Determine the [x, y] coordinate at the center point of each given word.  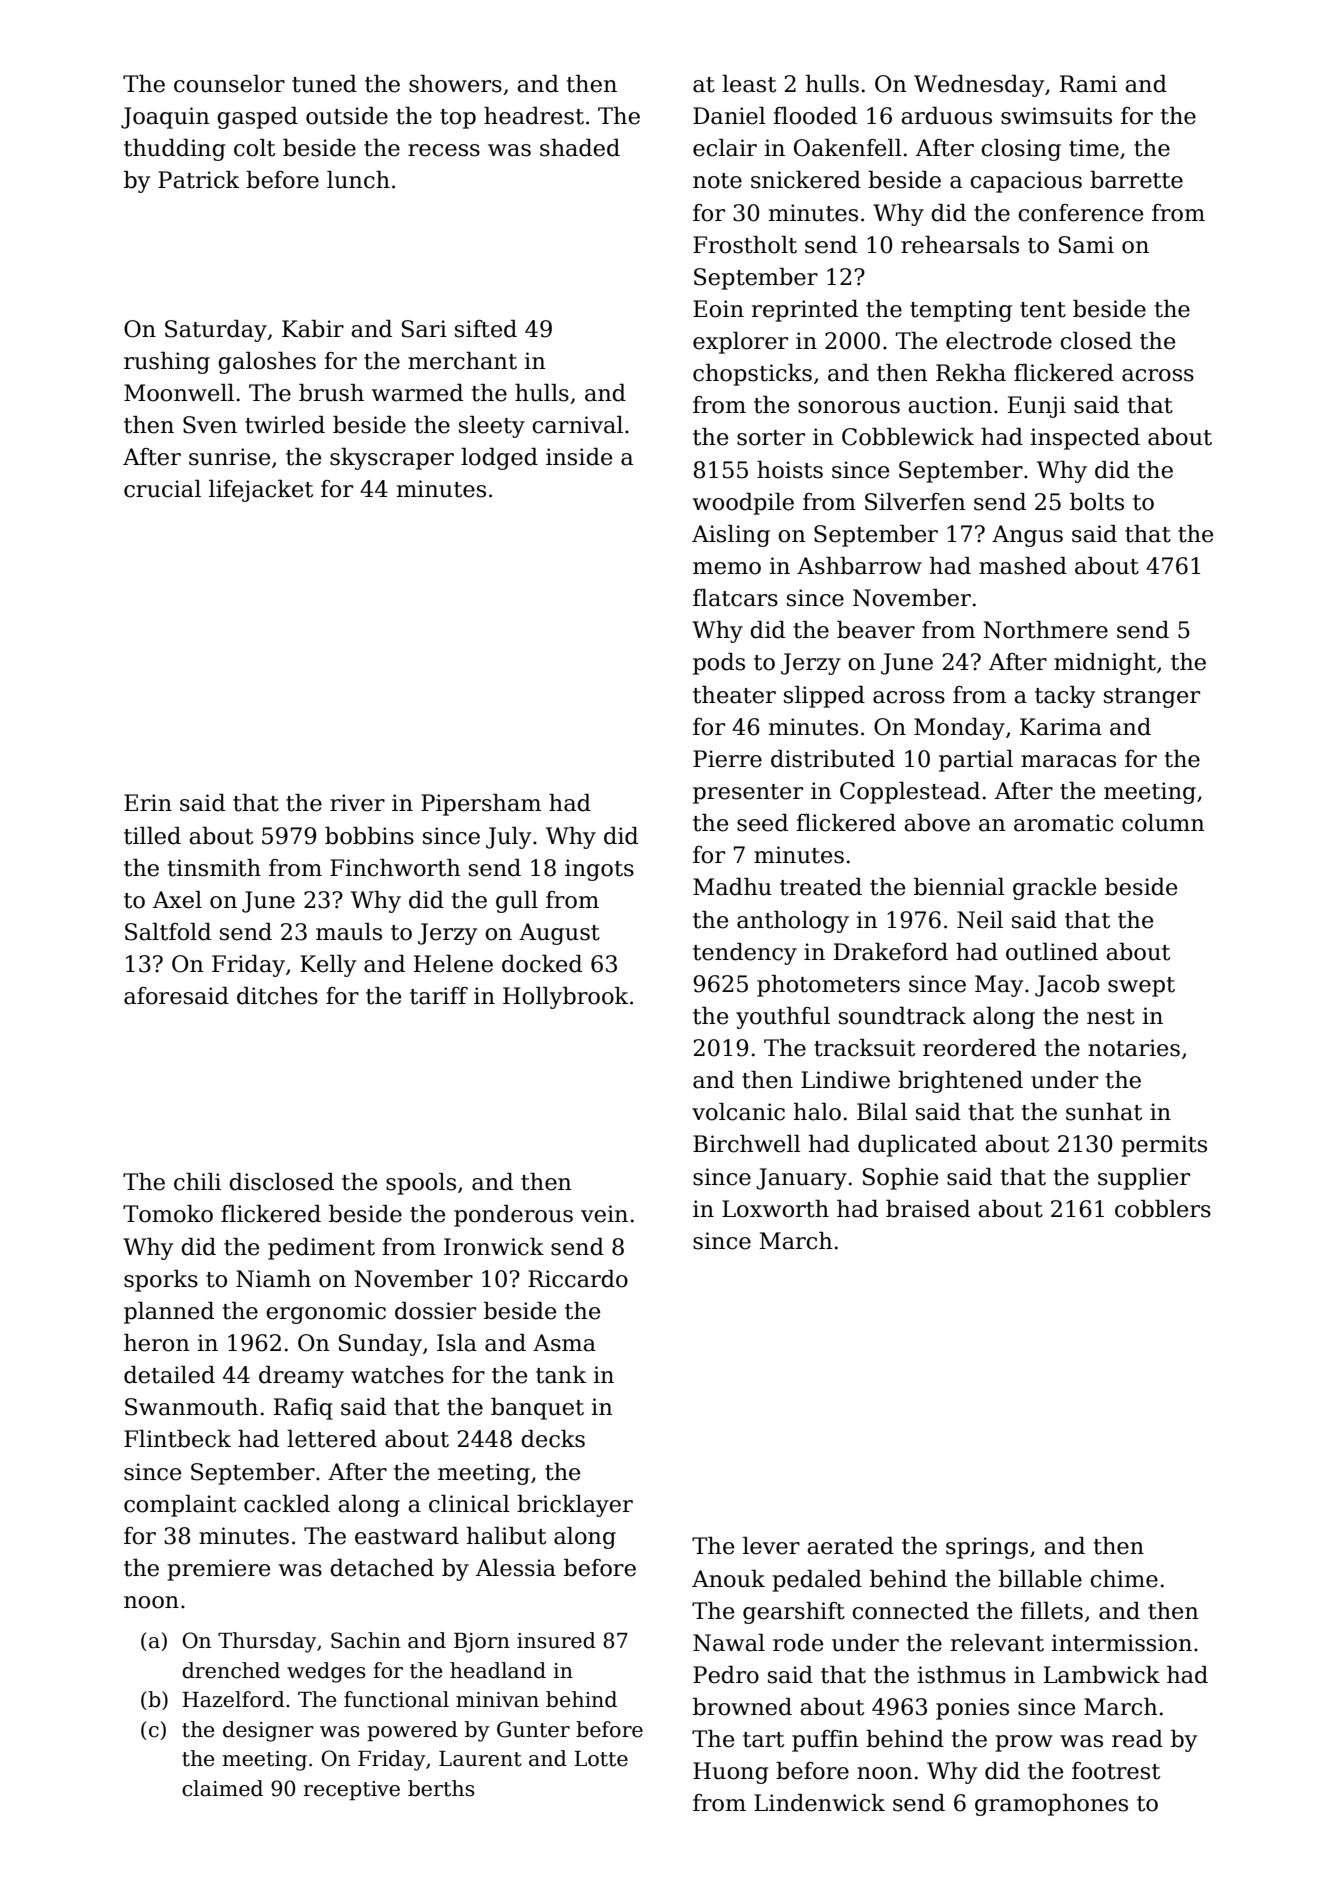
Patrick [198, 180]
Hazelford [233, 1699]
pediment [321, 1249]
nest [1111, 1017]
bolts [1097, 502]
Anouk [728, 1579]
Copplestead [910, 793]
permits [1164, 1146]
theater [734, 695]
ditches [277, 996]
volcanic [738, 1112]
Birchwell [747, 1144]
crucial [162, 489]
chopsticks [752, 375]
